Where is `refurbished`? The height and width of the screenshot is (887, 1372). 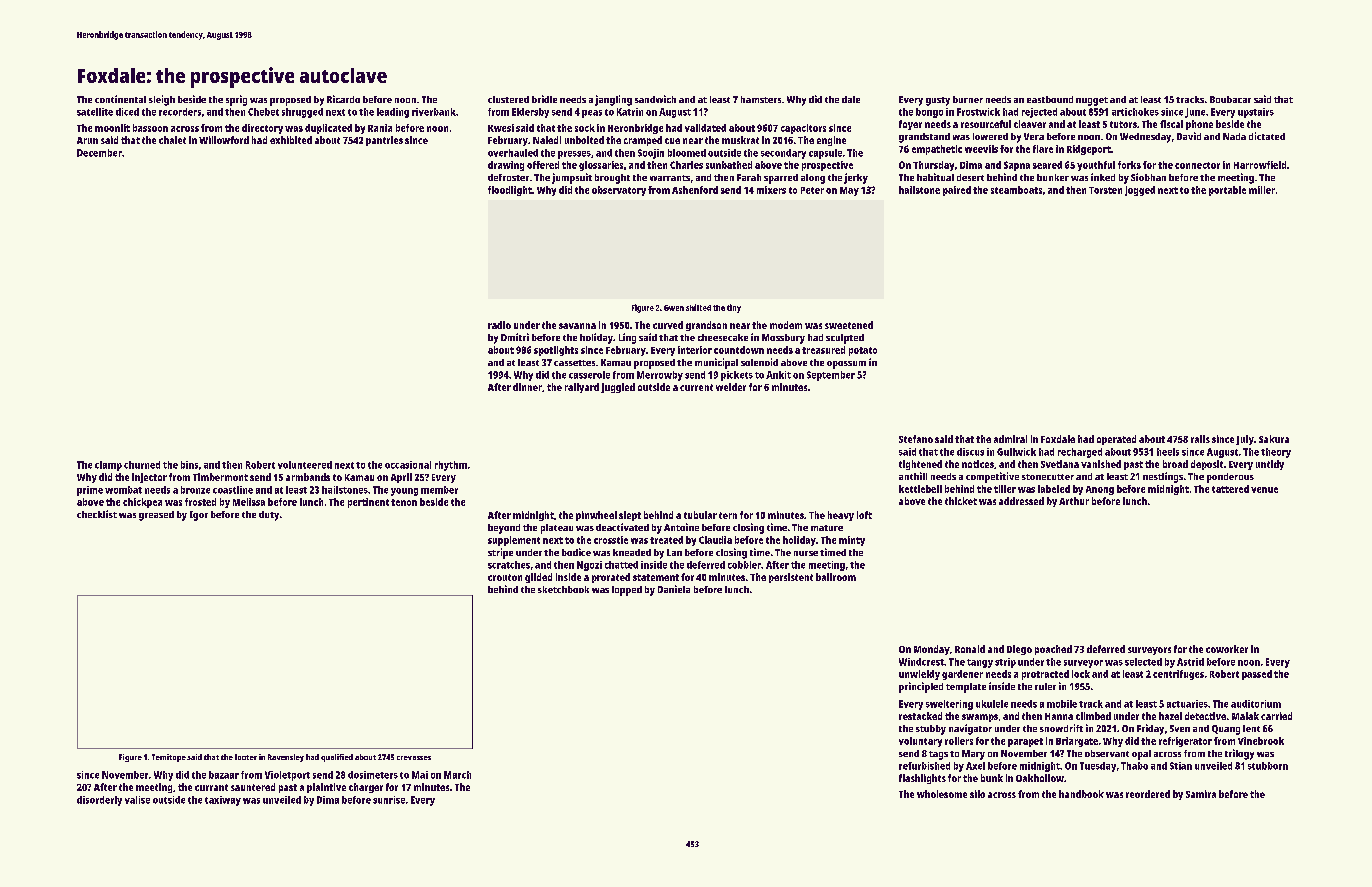 refurbished is located at coordinates (924, 766).
